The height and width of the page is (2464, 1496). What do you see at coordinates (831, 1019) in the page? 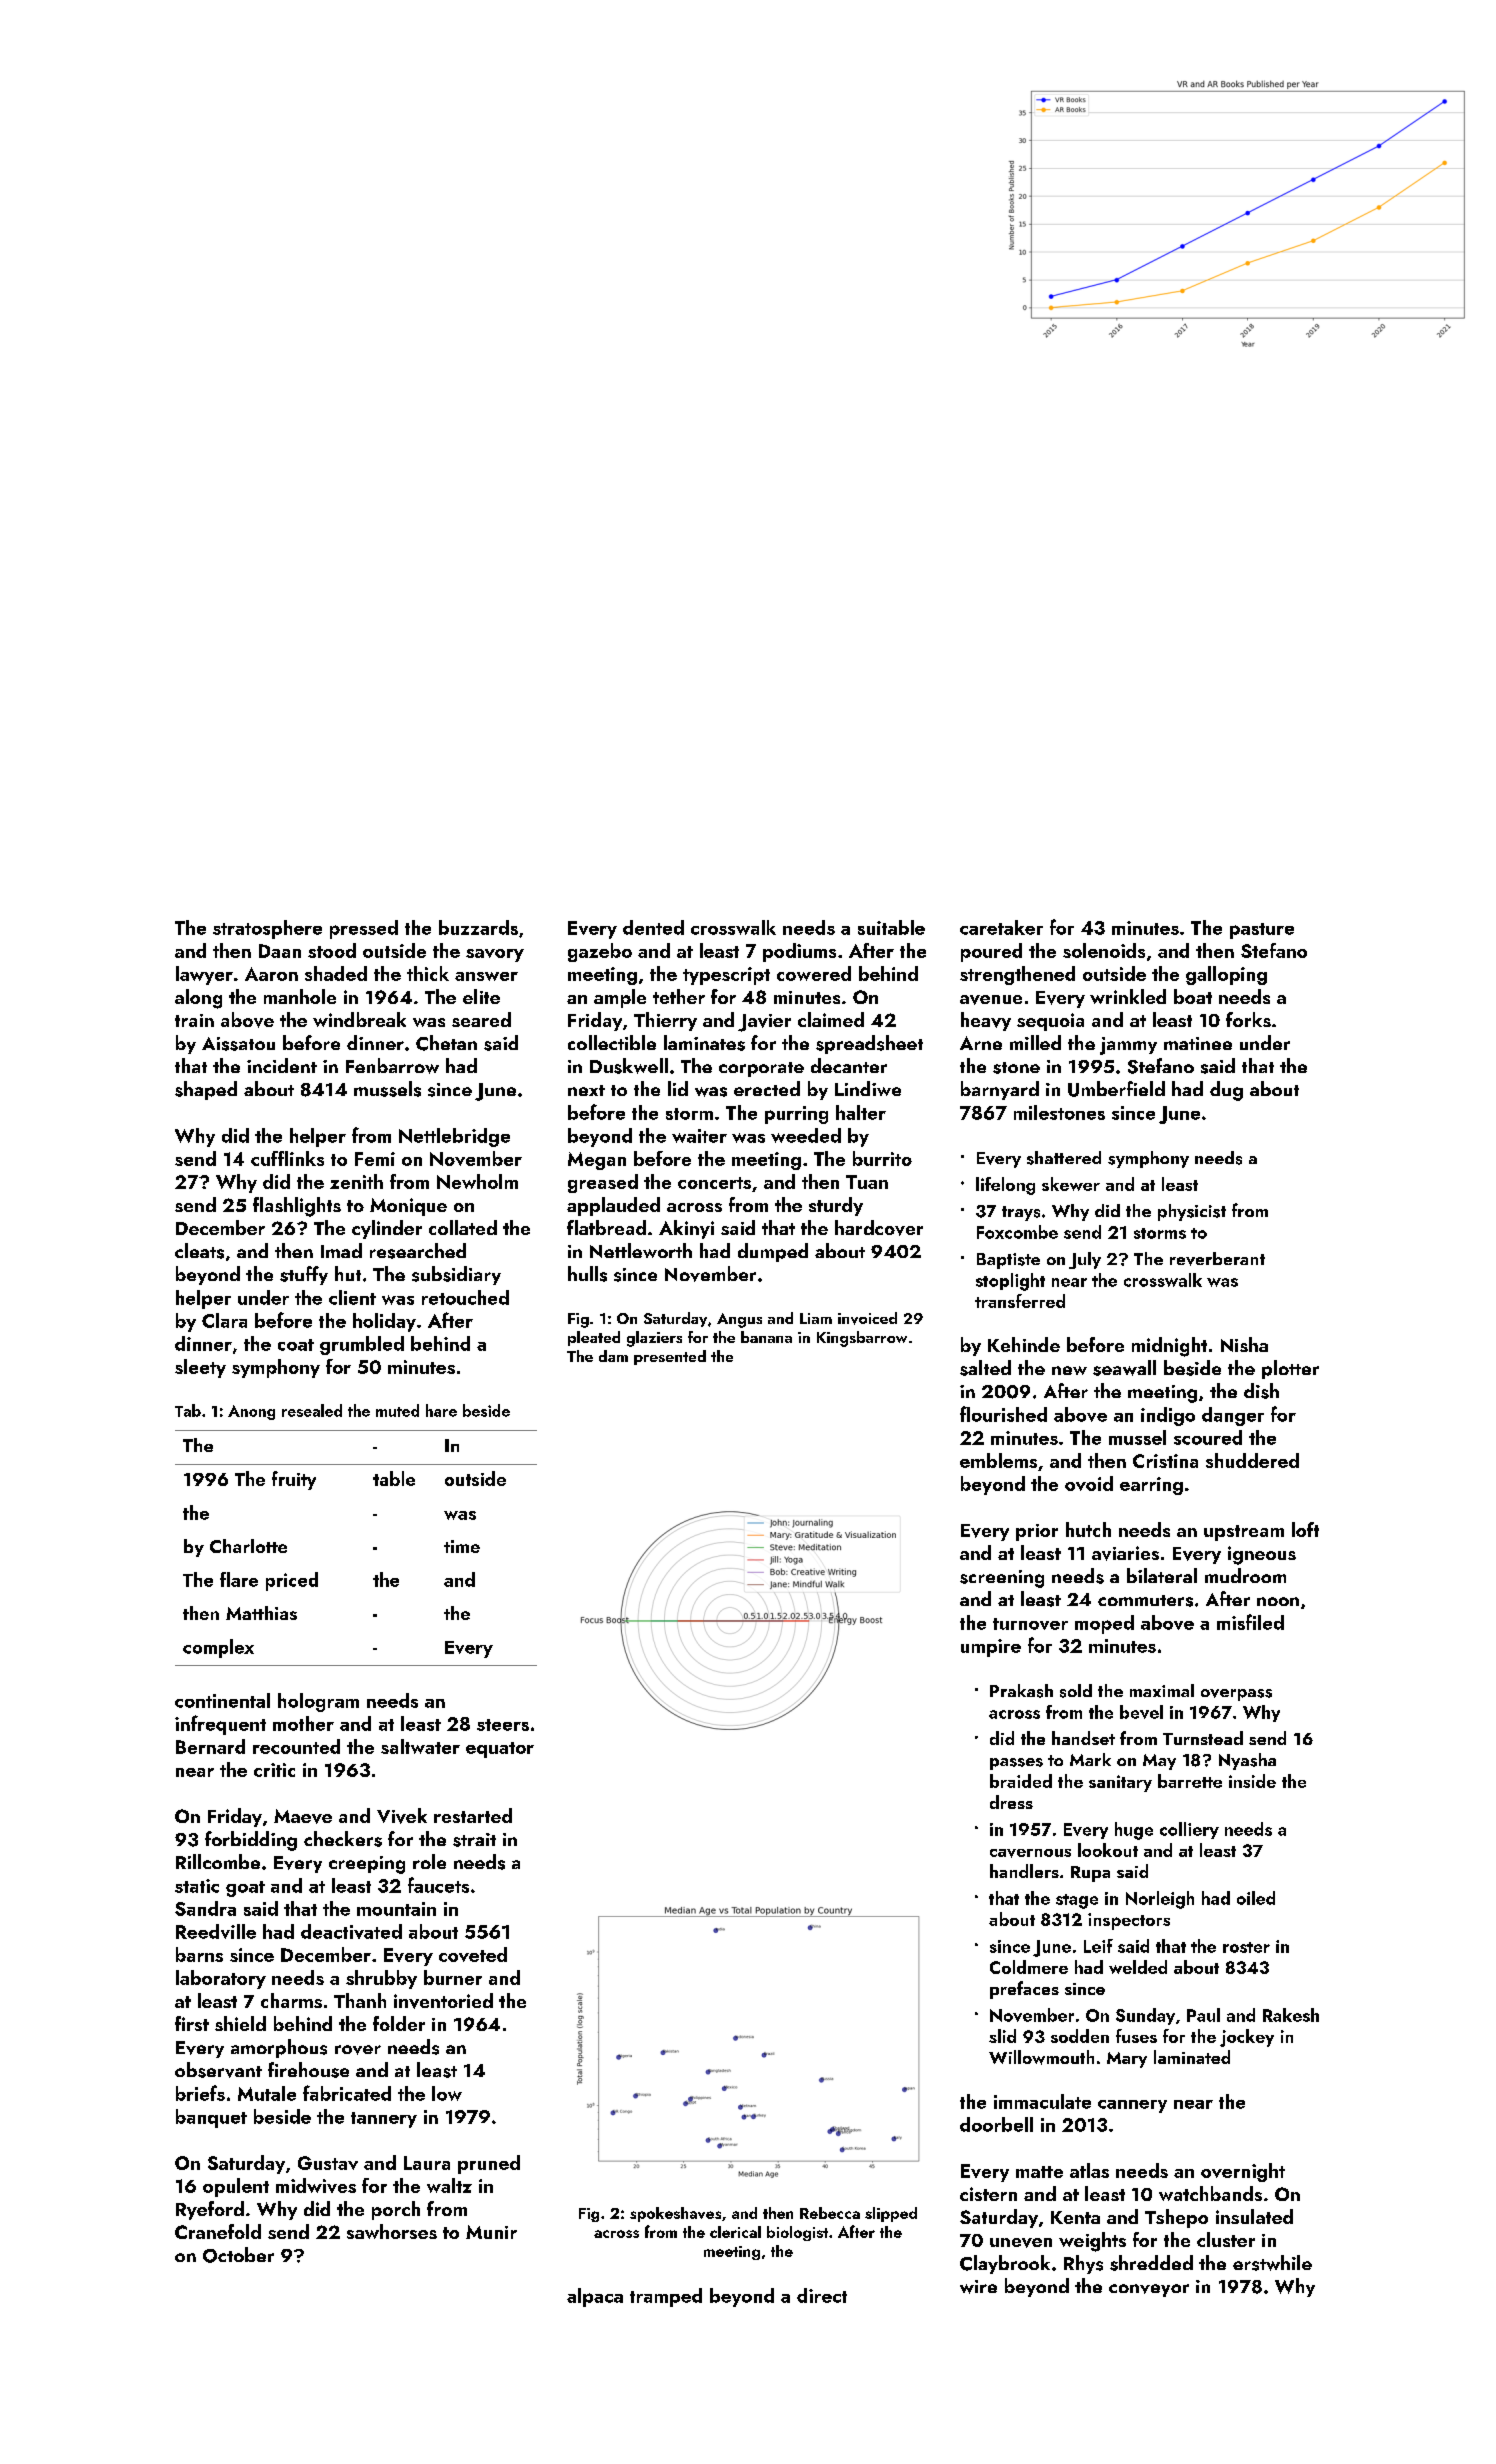
I see `claimed` at bounding box center [831, 1019].
